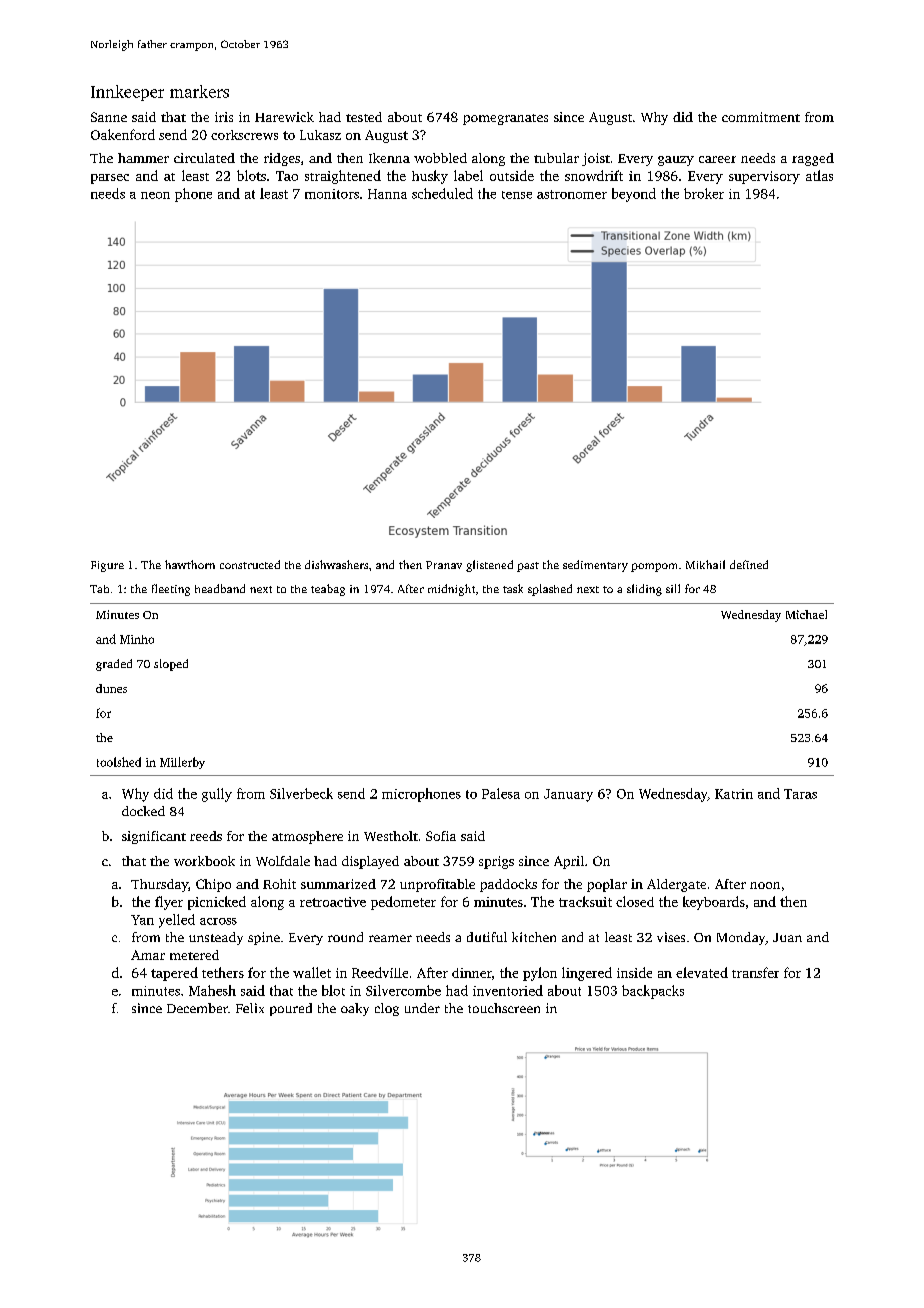 The height and width of the screenshot is (1308, 924). Describe the element at coordinates (501, 793) in the screenshot. I see `Palesa` at that location.
